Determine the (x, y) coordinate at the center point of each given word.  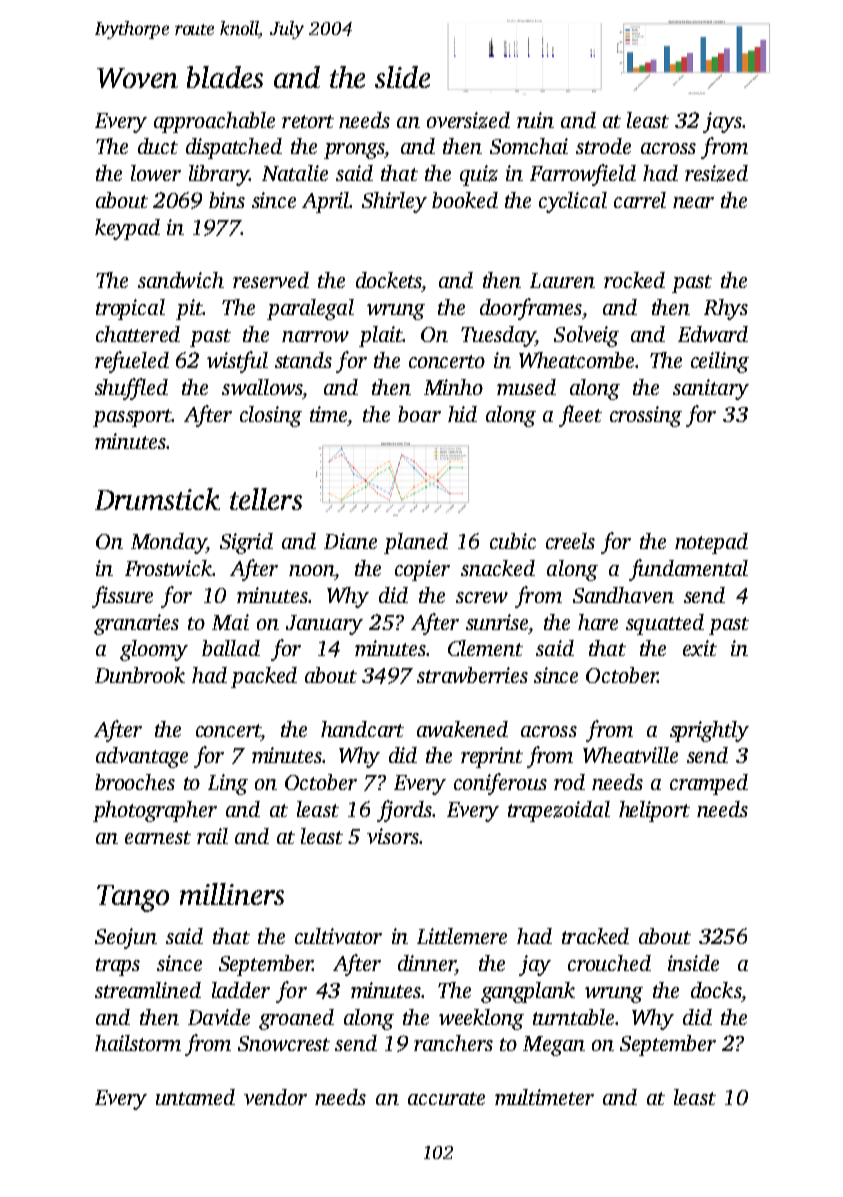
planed (416, 543)
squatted (665, 624)
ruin (535, 120)
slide (402, 77)
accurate (446, 1098)
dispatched (234, 148)
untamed (195, 1097)
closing (271, 416)
